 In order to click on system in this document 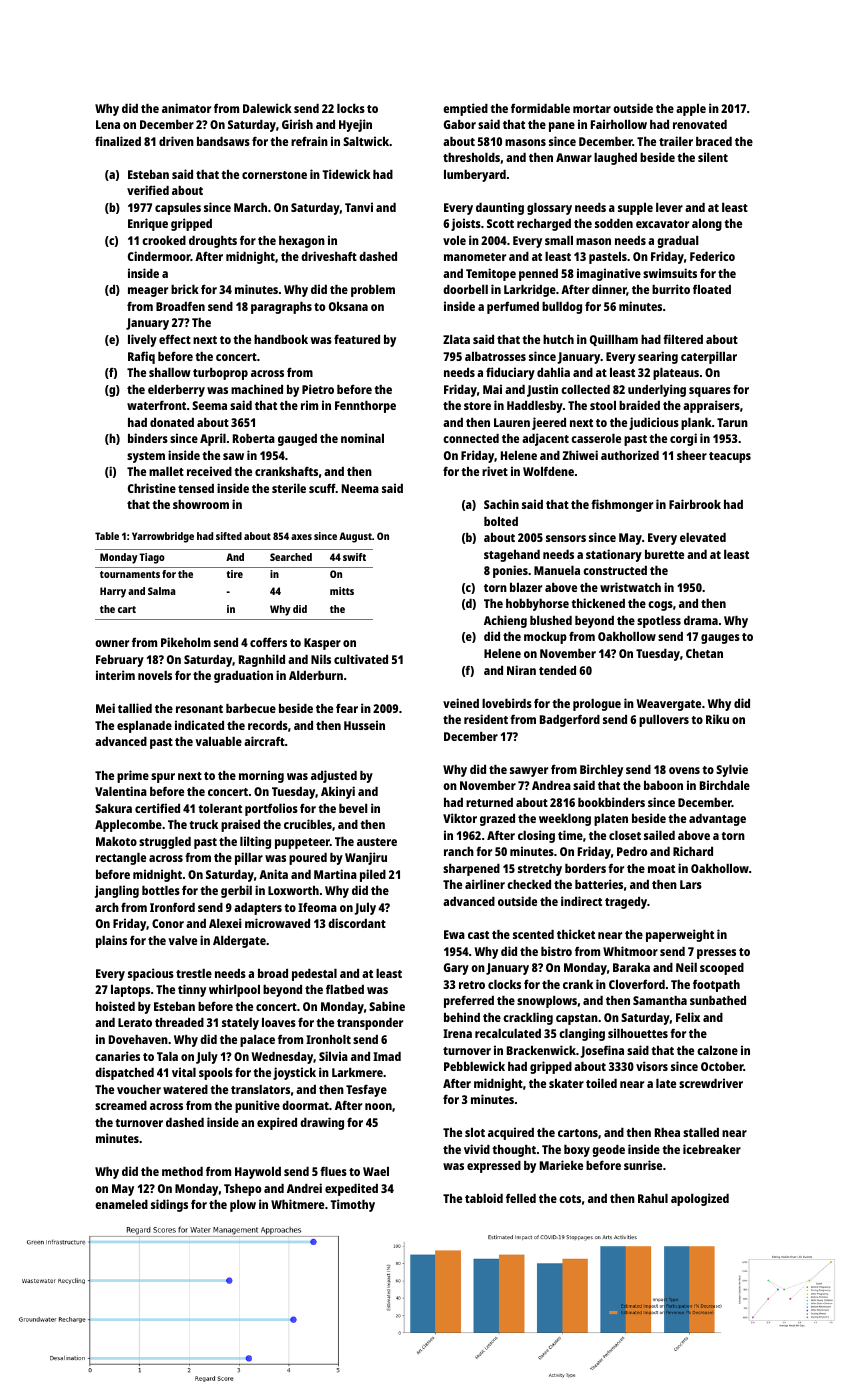, I will do `click(146, 457)`.
